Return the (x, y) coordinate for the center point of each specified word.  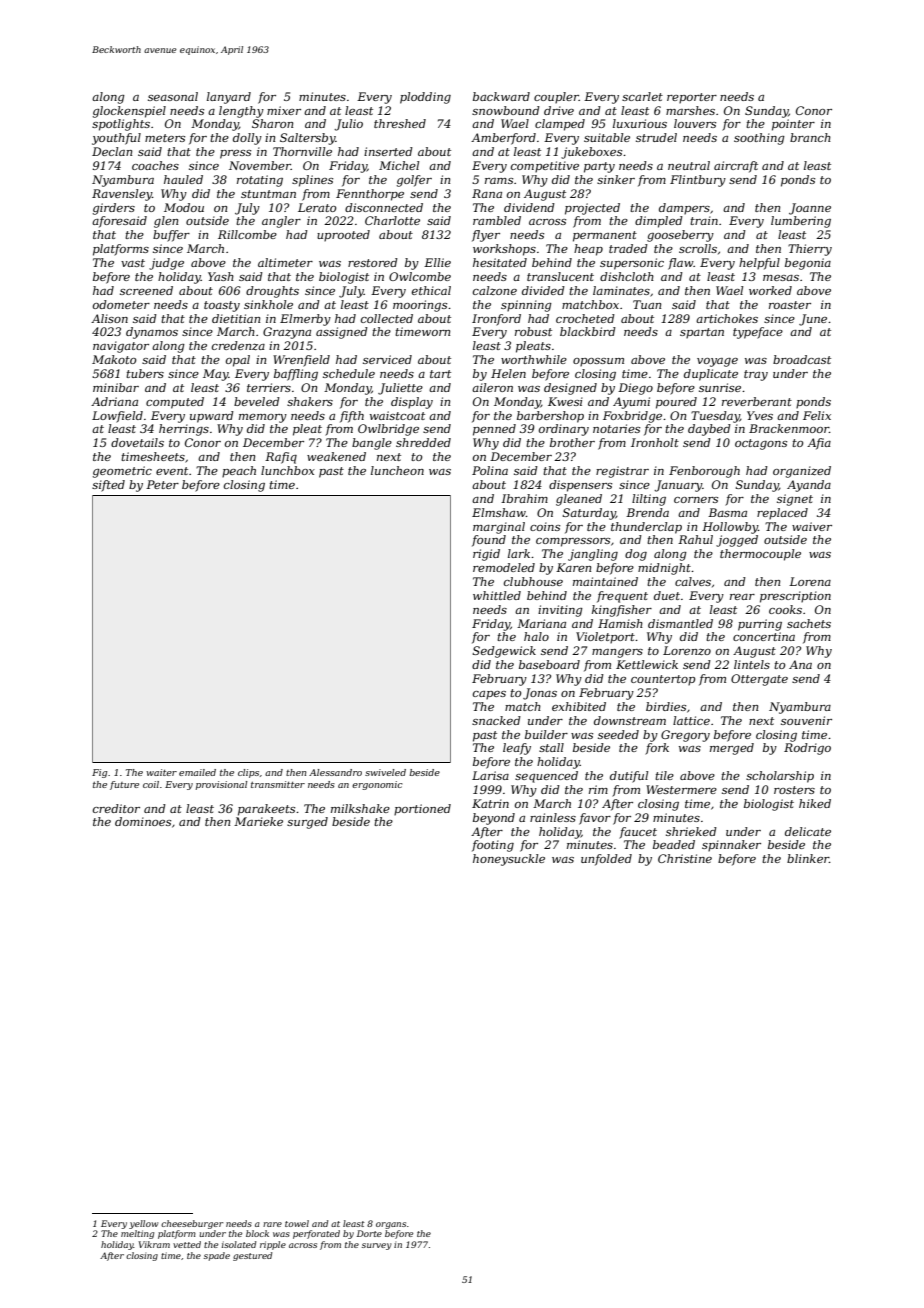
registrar (622, 472)
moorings (420, 306)
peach (239, 472)
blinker (808, 858)
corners (696, 500)
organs (391, 1225)
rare (272, 1224)
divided (543, 290)
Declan (112, 151)
